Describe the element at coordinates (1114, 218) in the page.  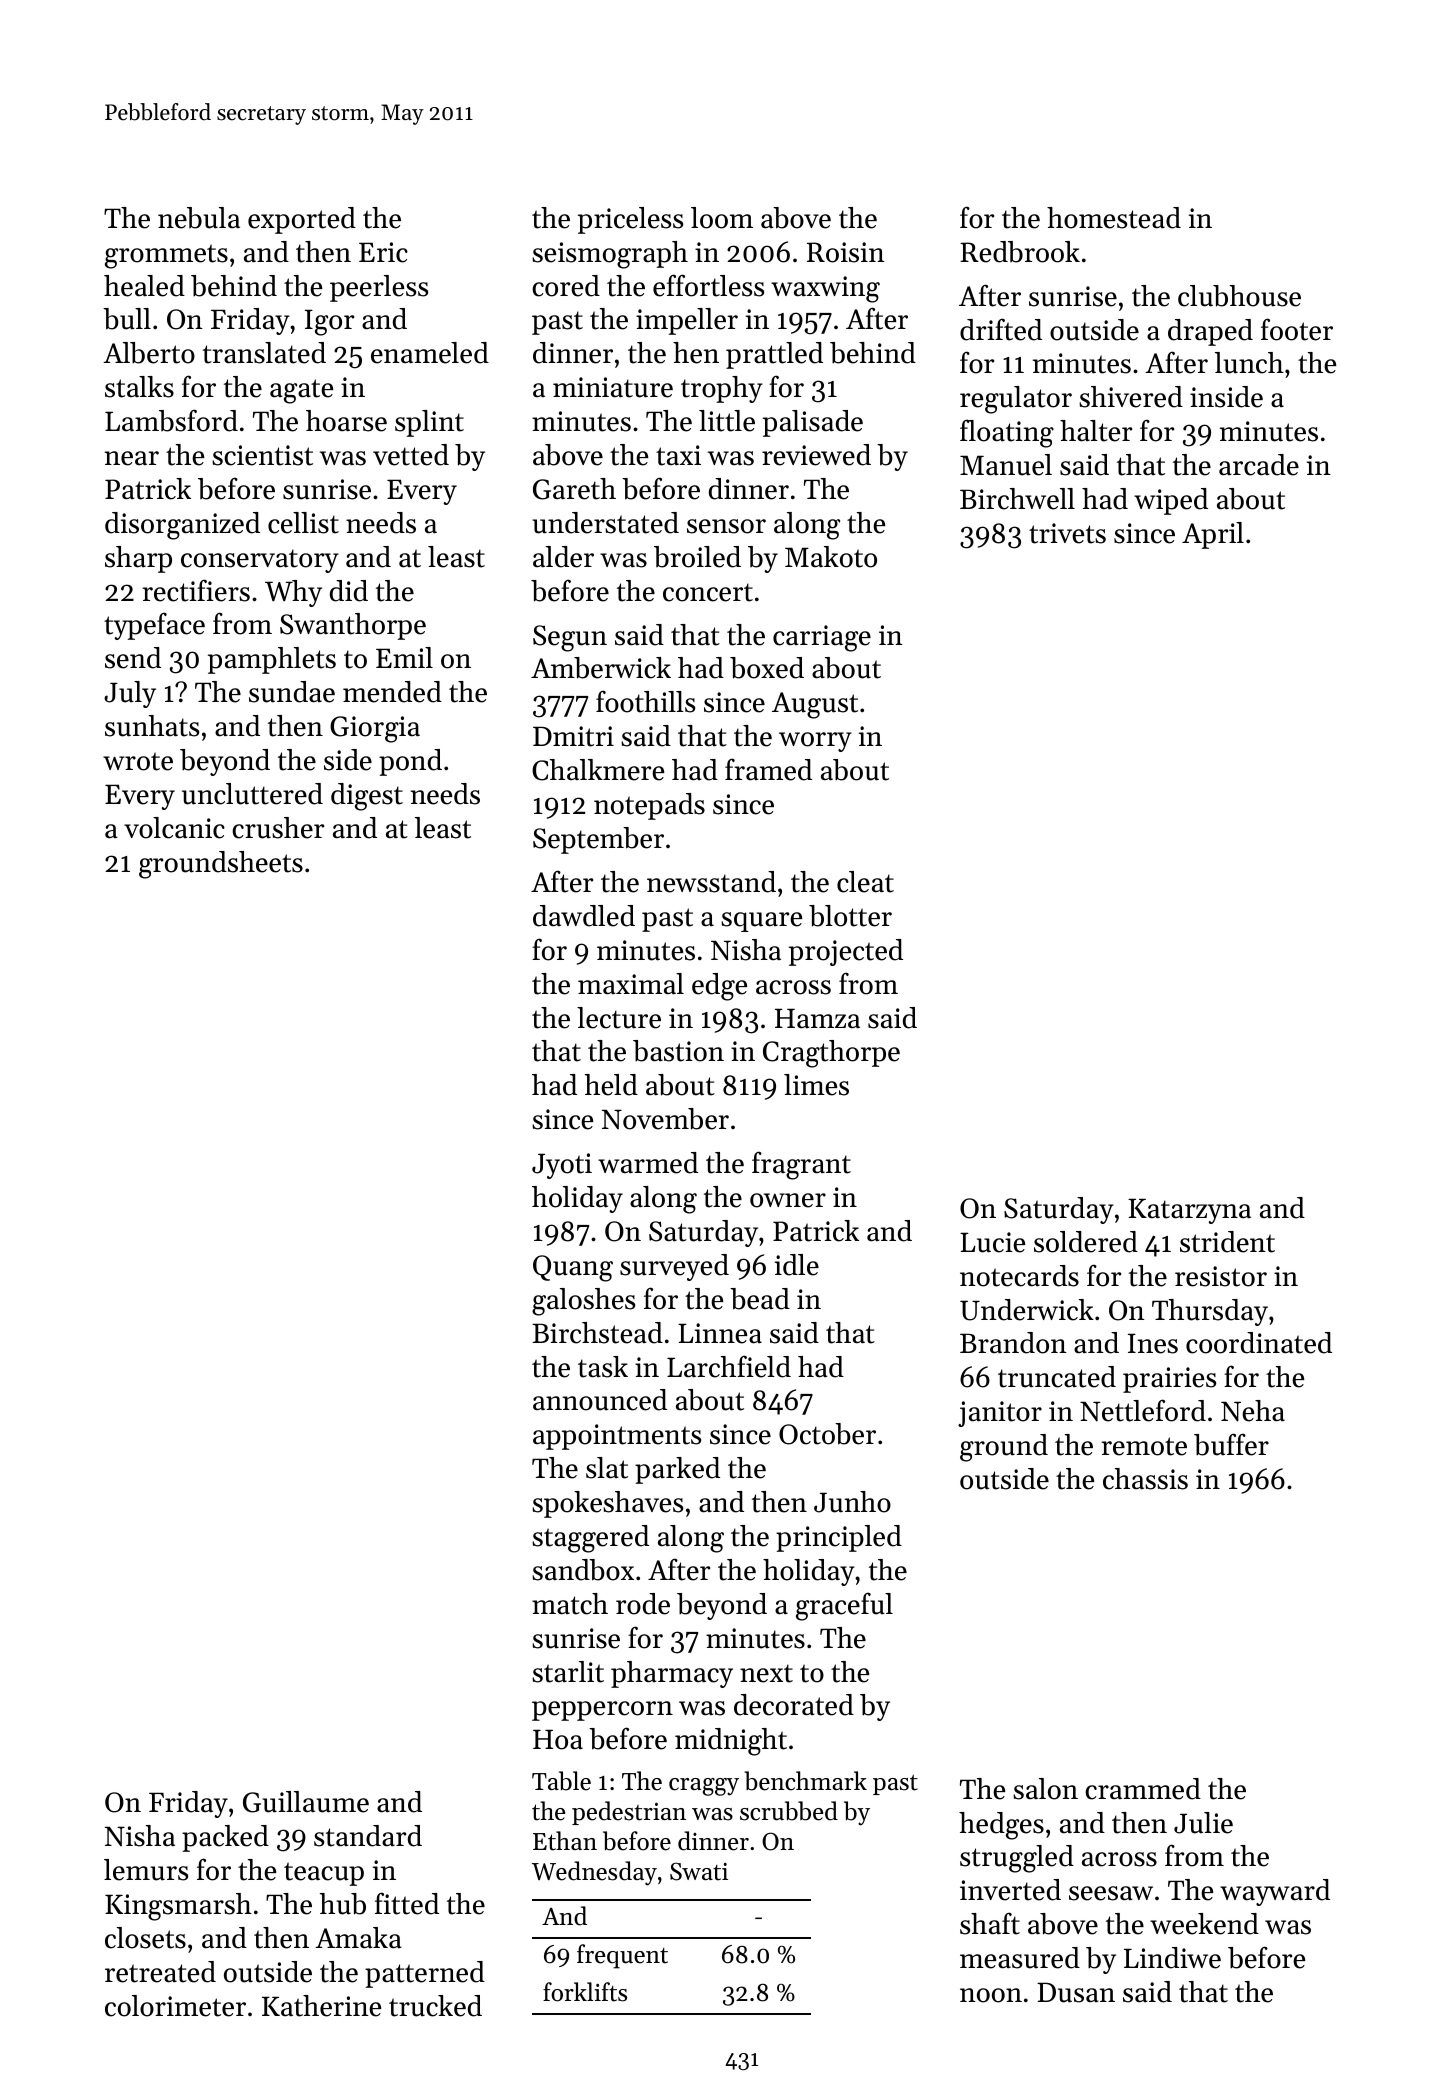
I see `homestead` at that location.
